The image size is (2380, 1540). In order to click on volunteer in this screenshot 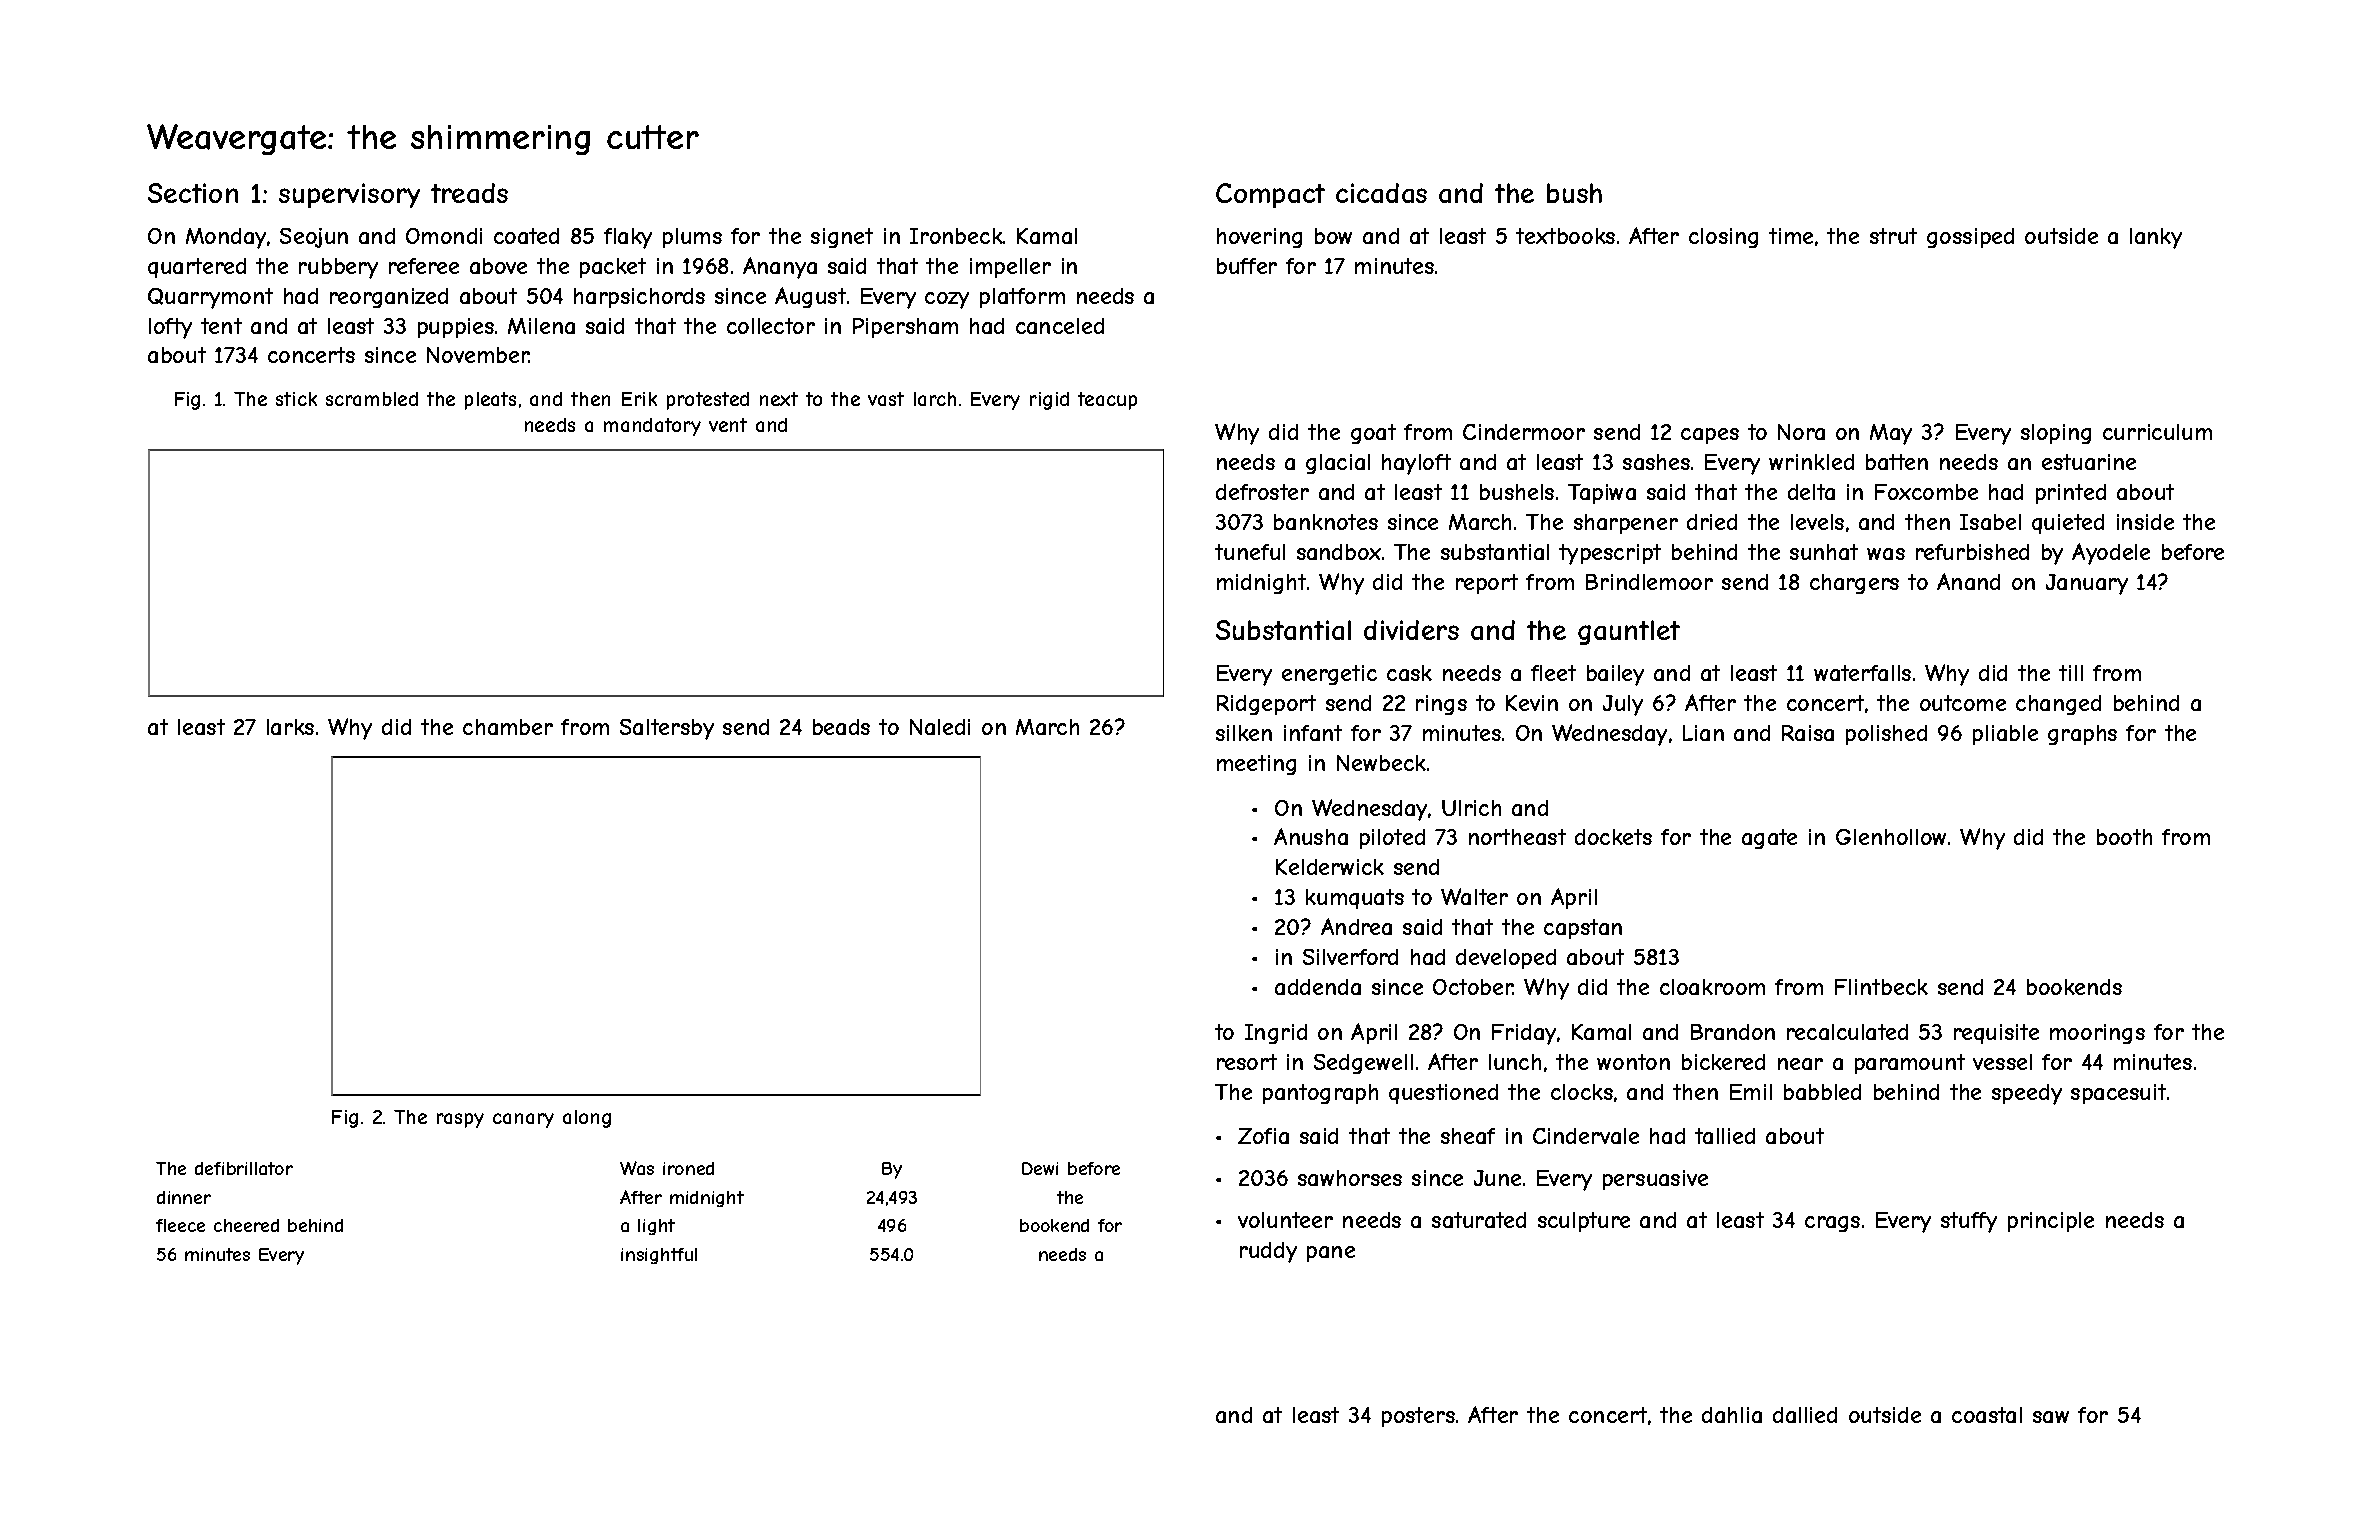, I will do `click(1285, 1220)`.
